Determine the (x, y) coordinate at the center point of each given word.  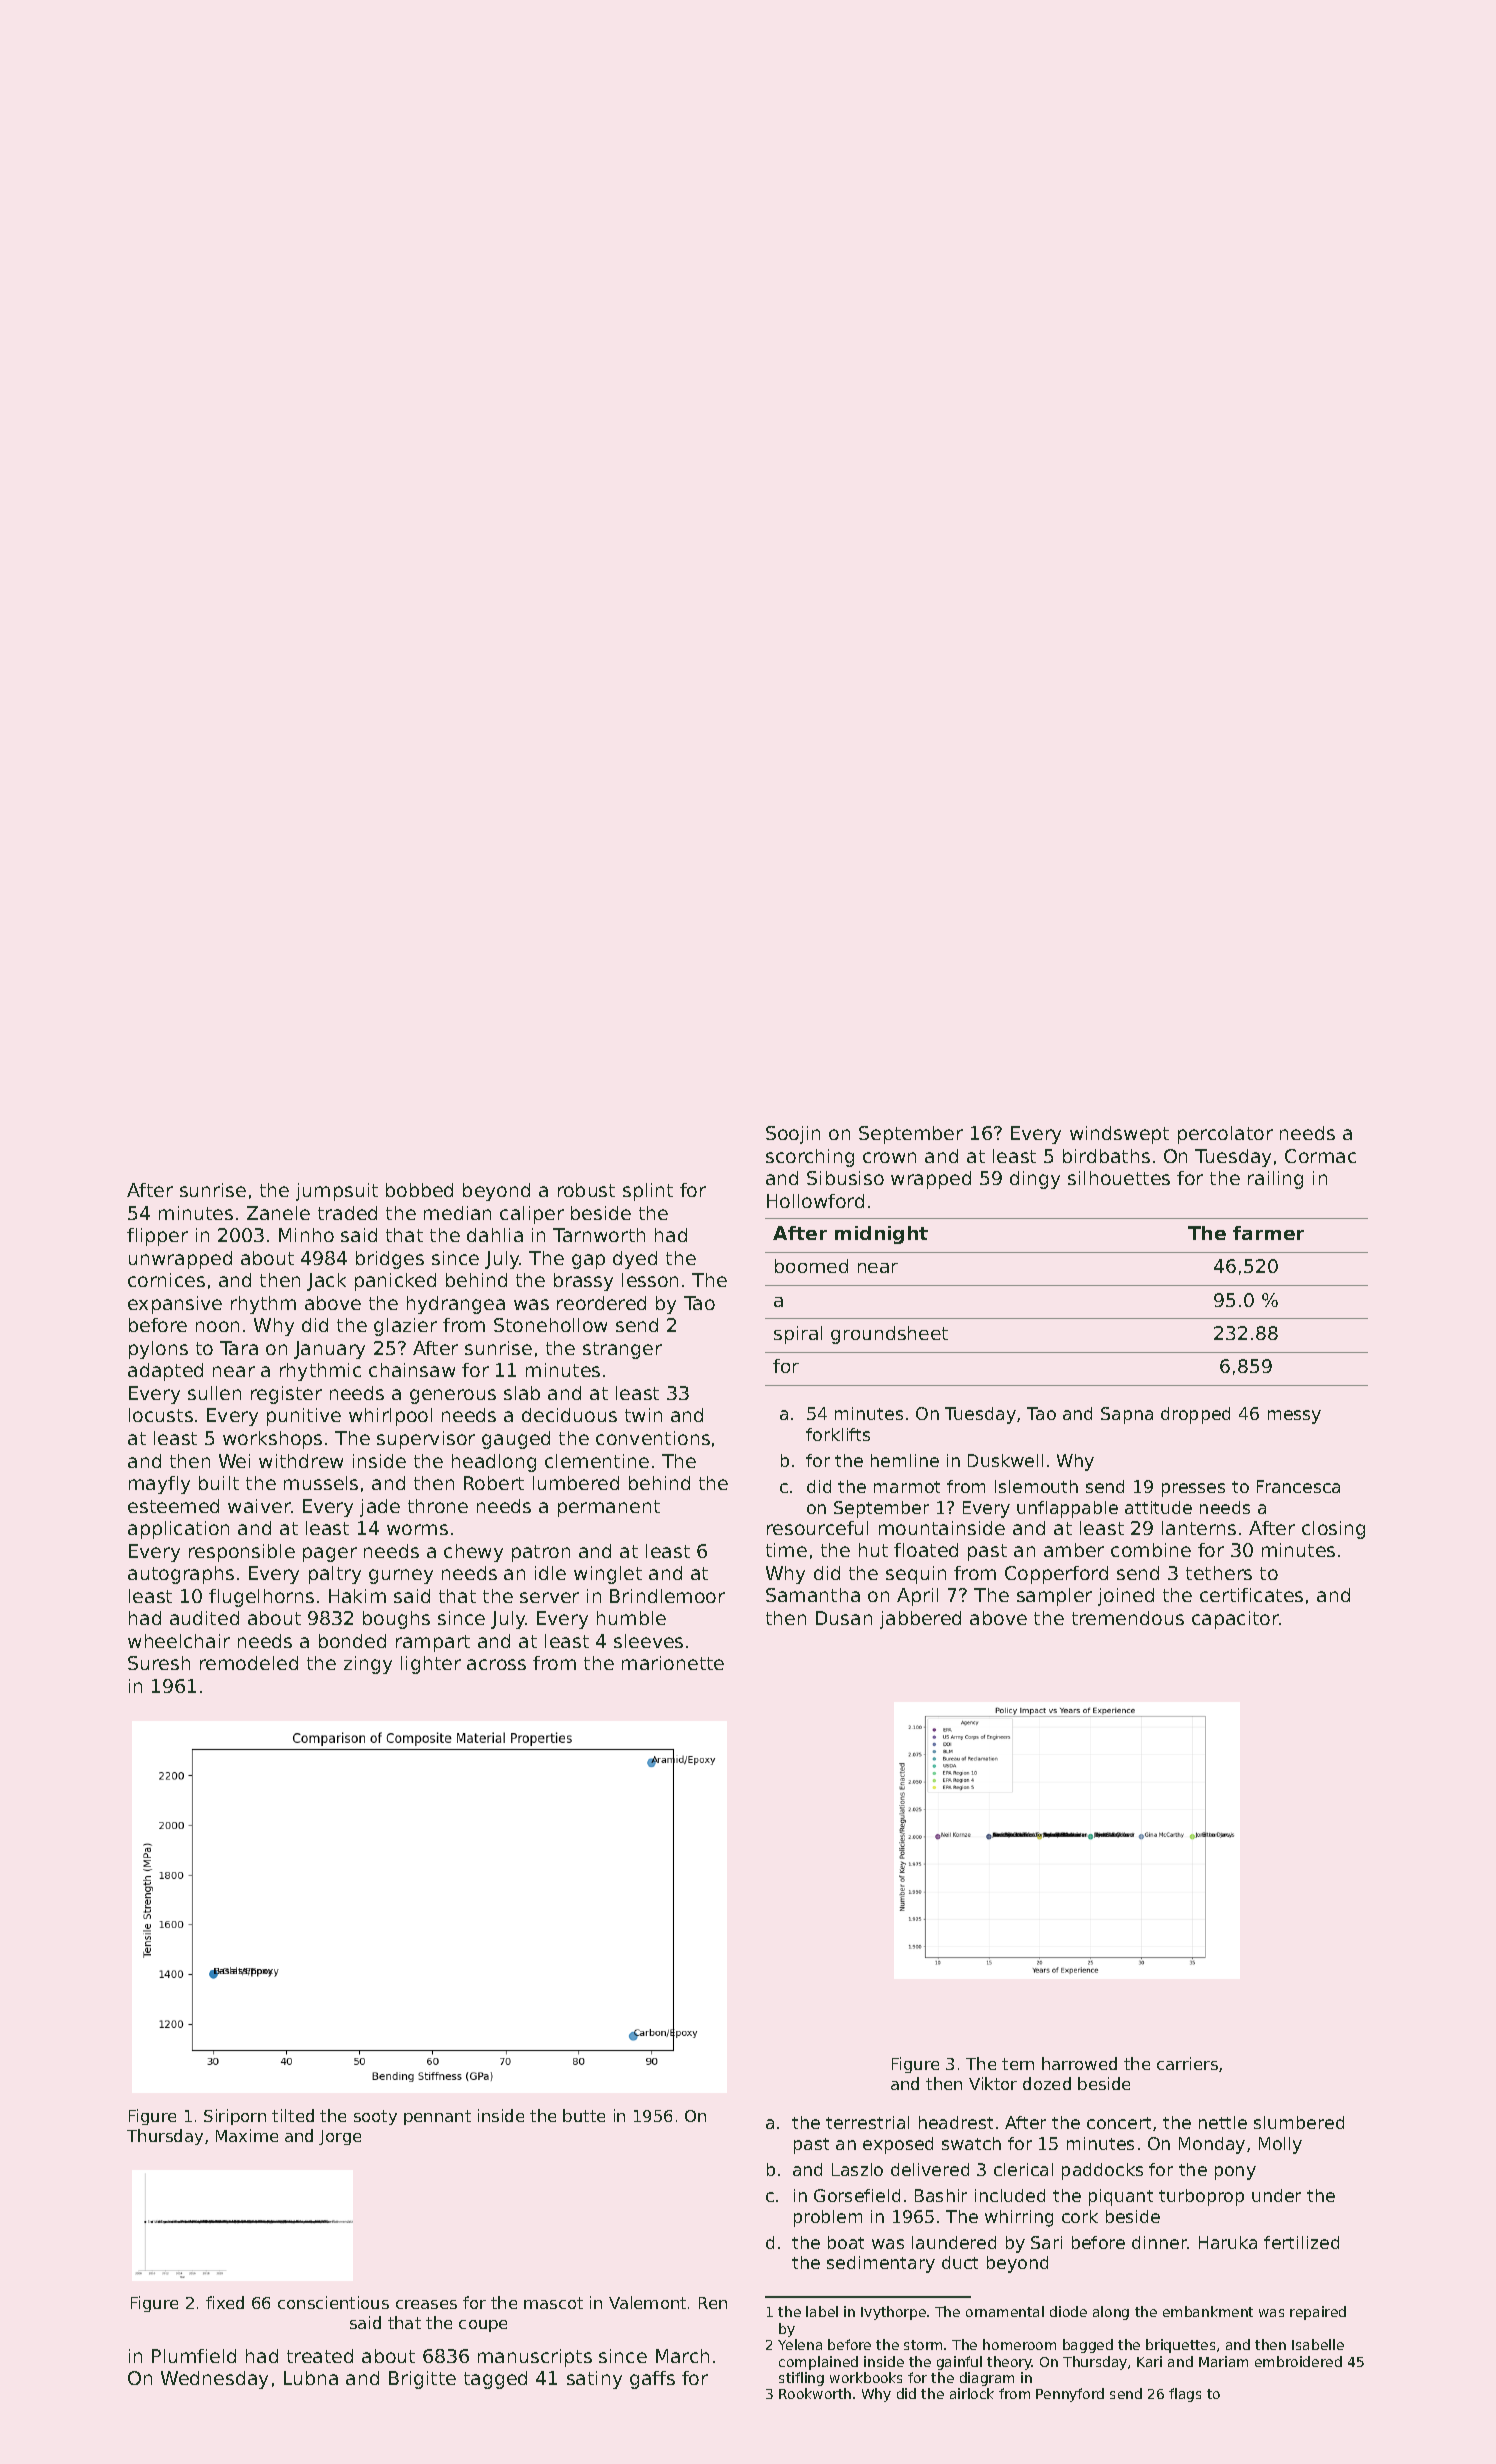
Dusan (844, 1618)
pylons (158, 1350)
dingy (1035, 1180)
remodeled (249, 1663)
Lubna (311, 2378)
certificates (1251, 1595)
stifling (801, 2379)
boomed (811, 1266)
